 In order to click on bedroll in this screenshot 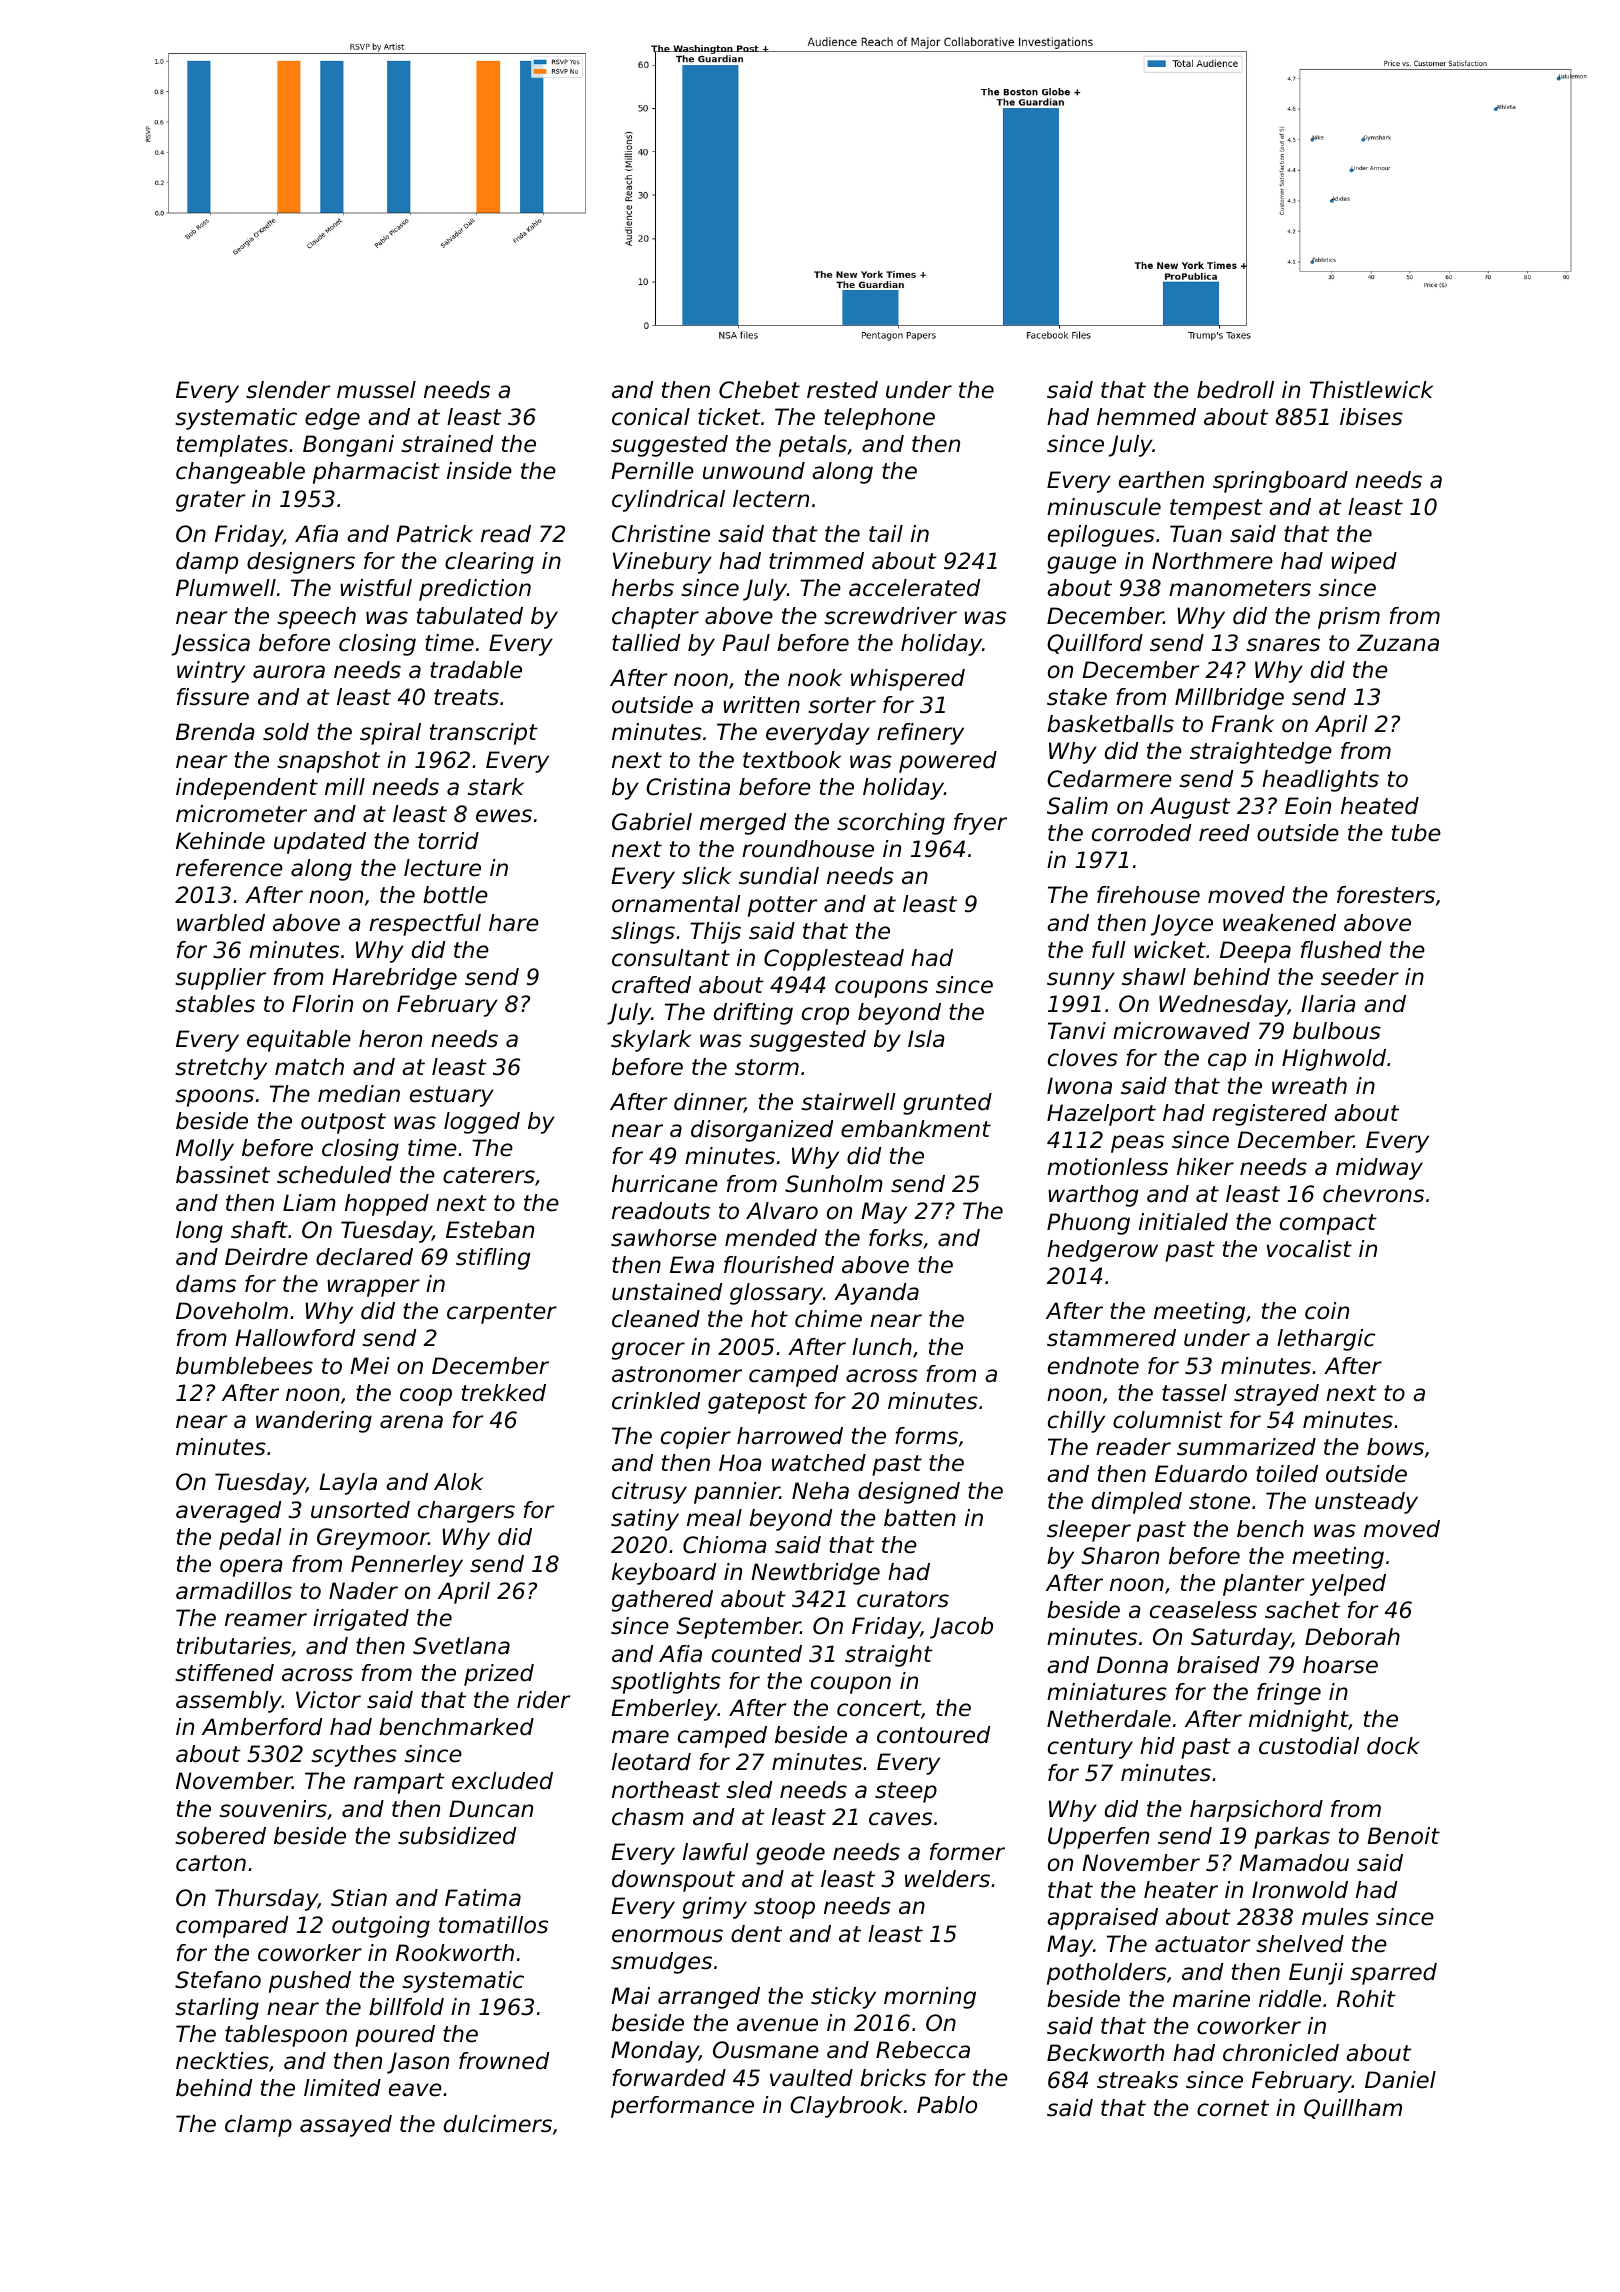, I will do `click(1235, 390)`.
